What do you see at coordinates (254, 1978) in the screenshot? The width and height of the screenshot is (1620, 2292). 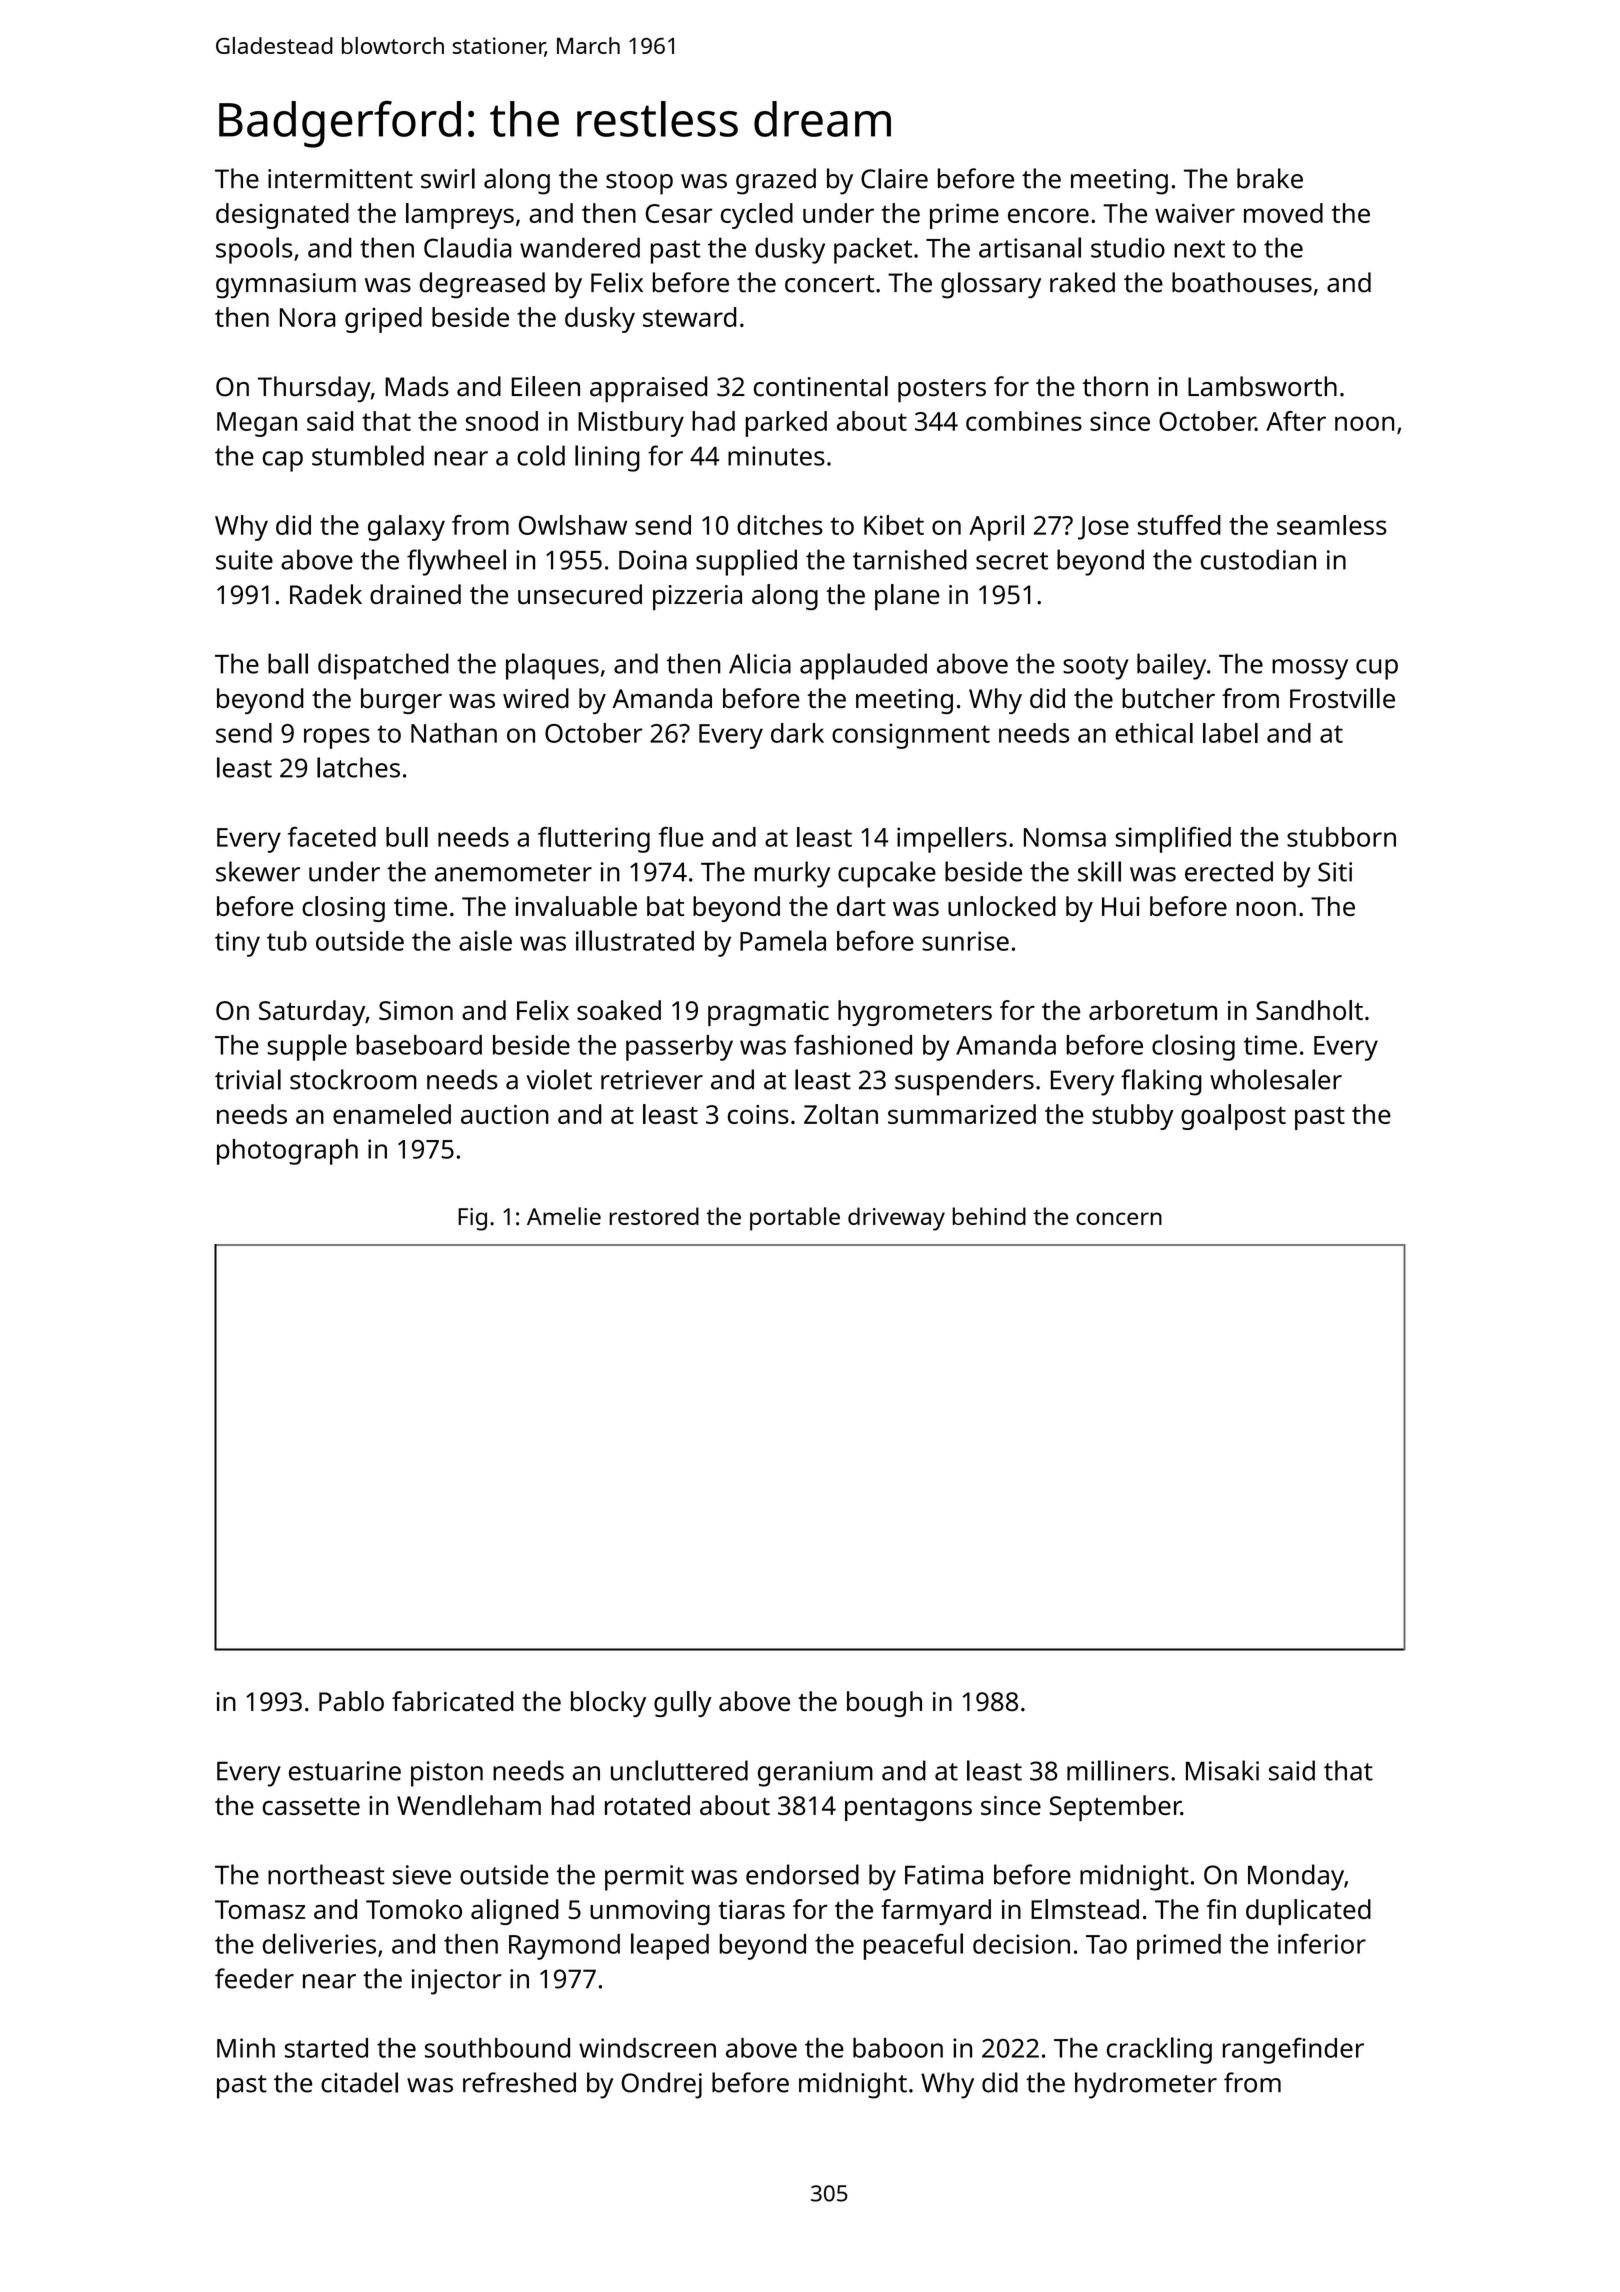 I see `feeder` at bounding box center [254, 1978].
